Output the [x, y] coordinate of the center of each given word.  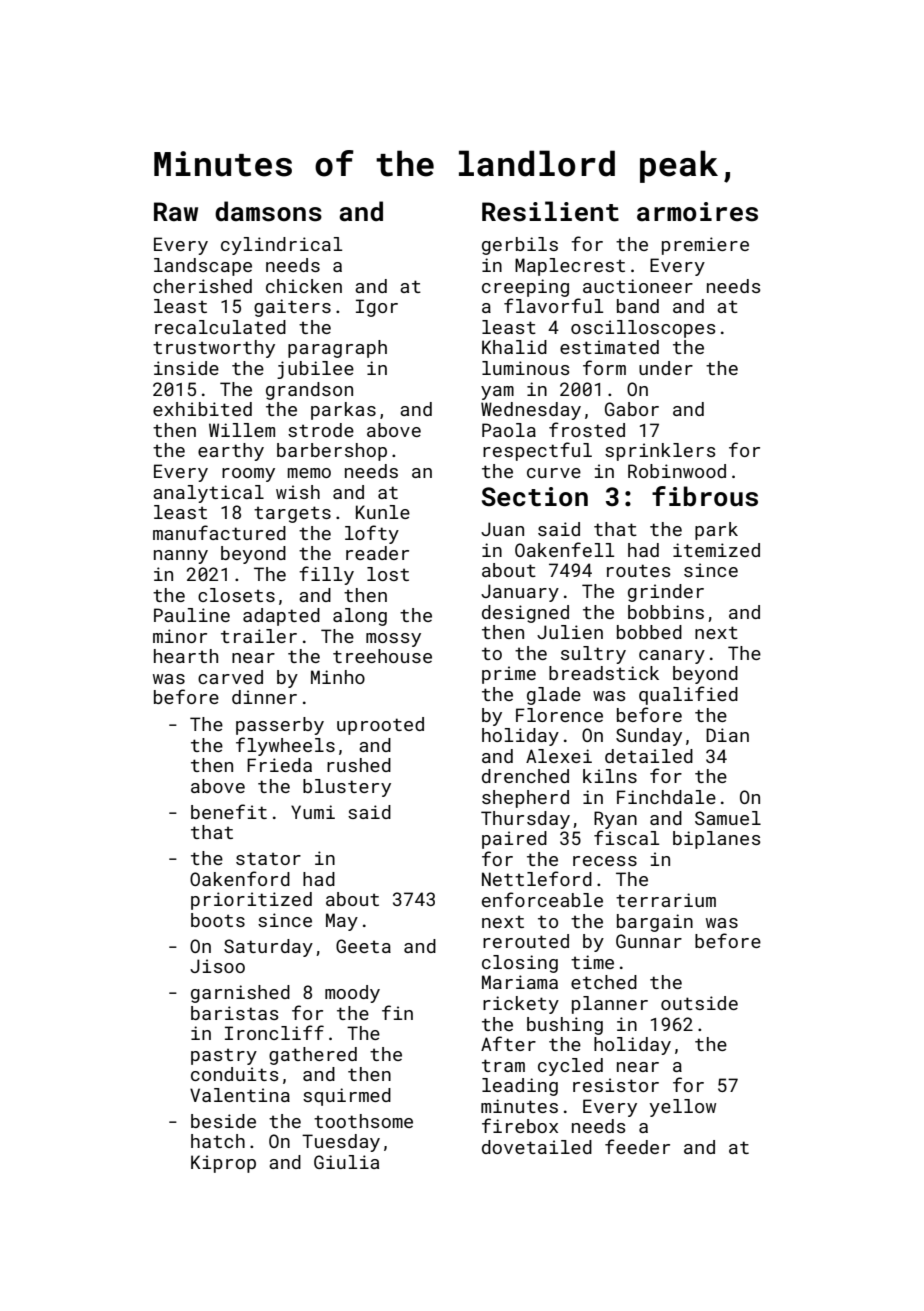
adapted [281, 617]
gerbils [520, 246]
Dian [727, 735]
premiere [705, 246]
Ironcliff [274, 1032]
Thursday [525, 820]
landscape [203, 267]
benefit [229, 811]
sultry [593, 655]
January [520, 593]
